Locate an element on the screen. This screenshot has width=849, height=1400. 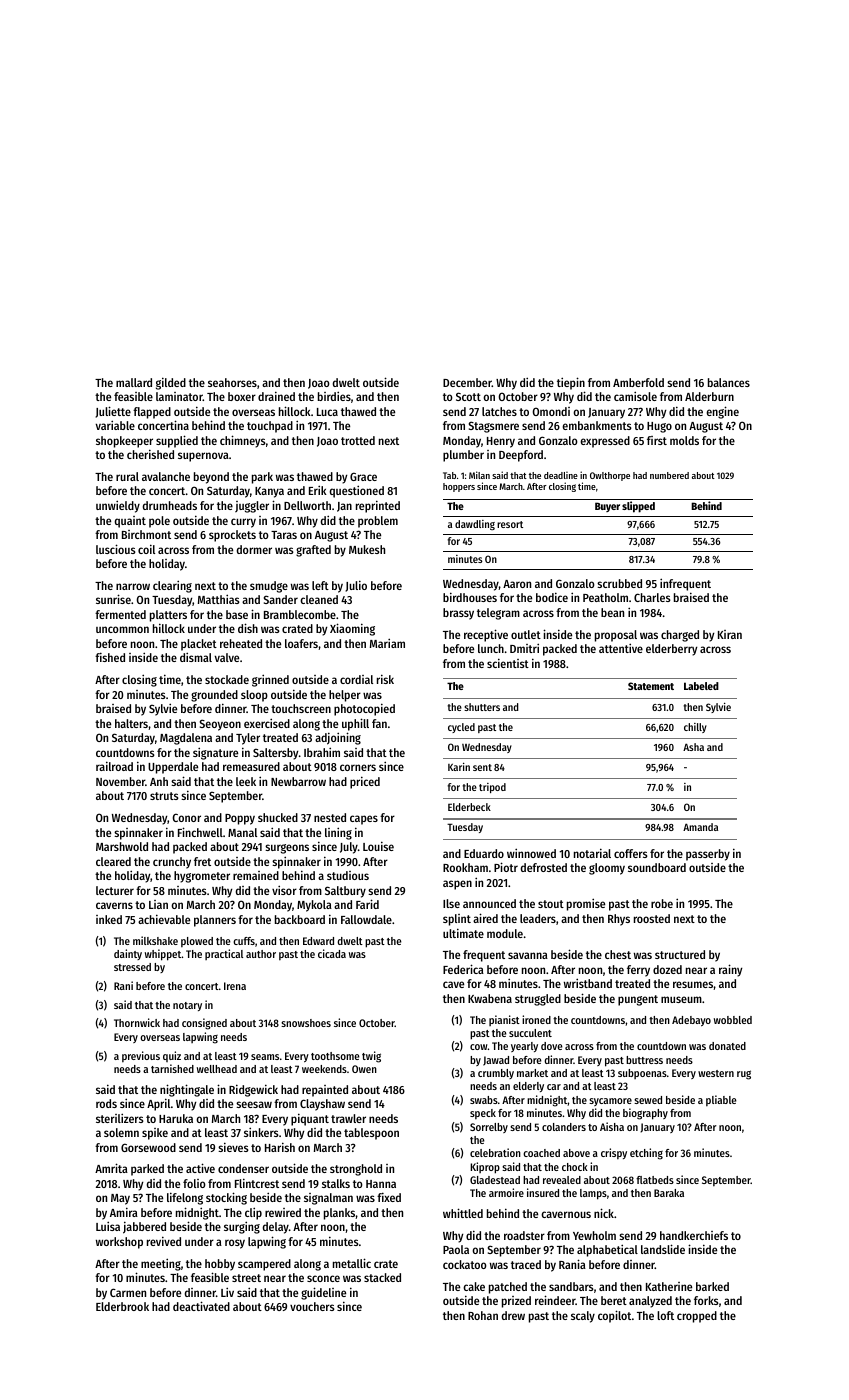
unwieldy is located at coordinates (118, 506).
